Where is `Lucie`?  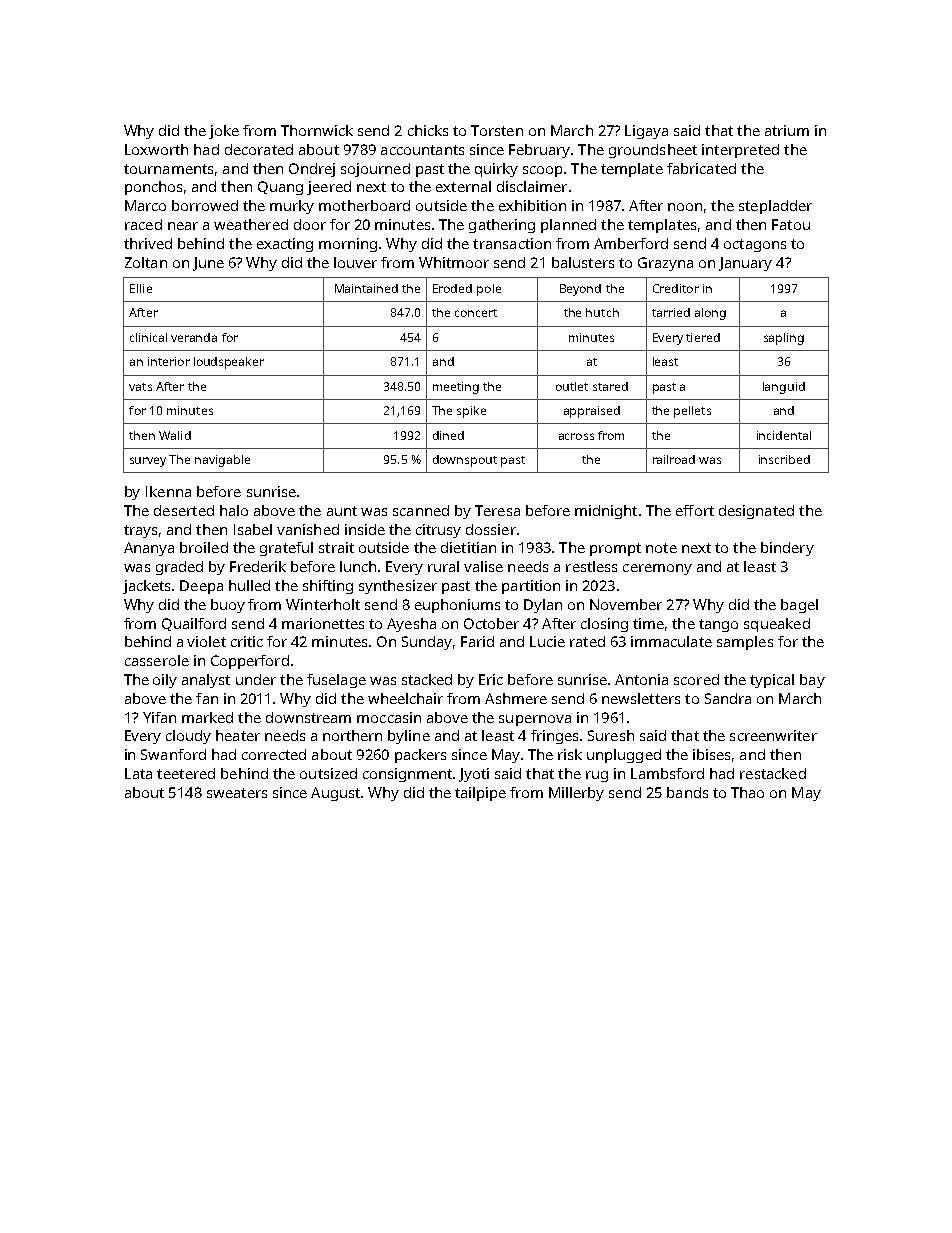
Lucie is located at coordinates (547, 641).
